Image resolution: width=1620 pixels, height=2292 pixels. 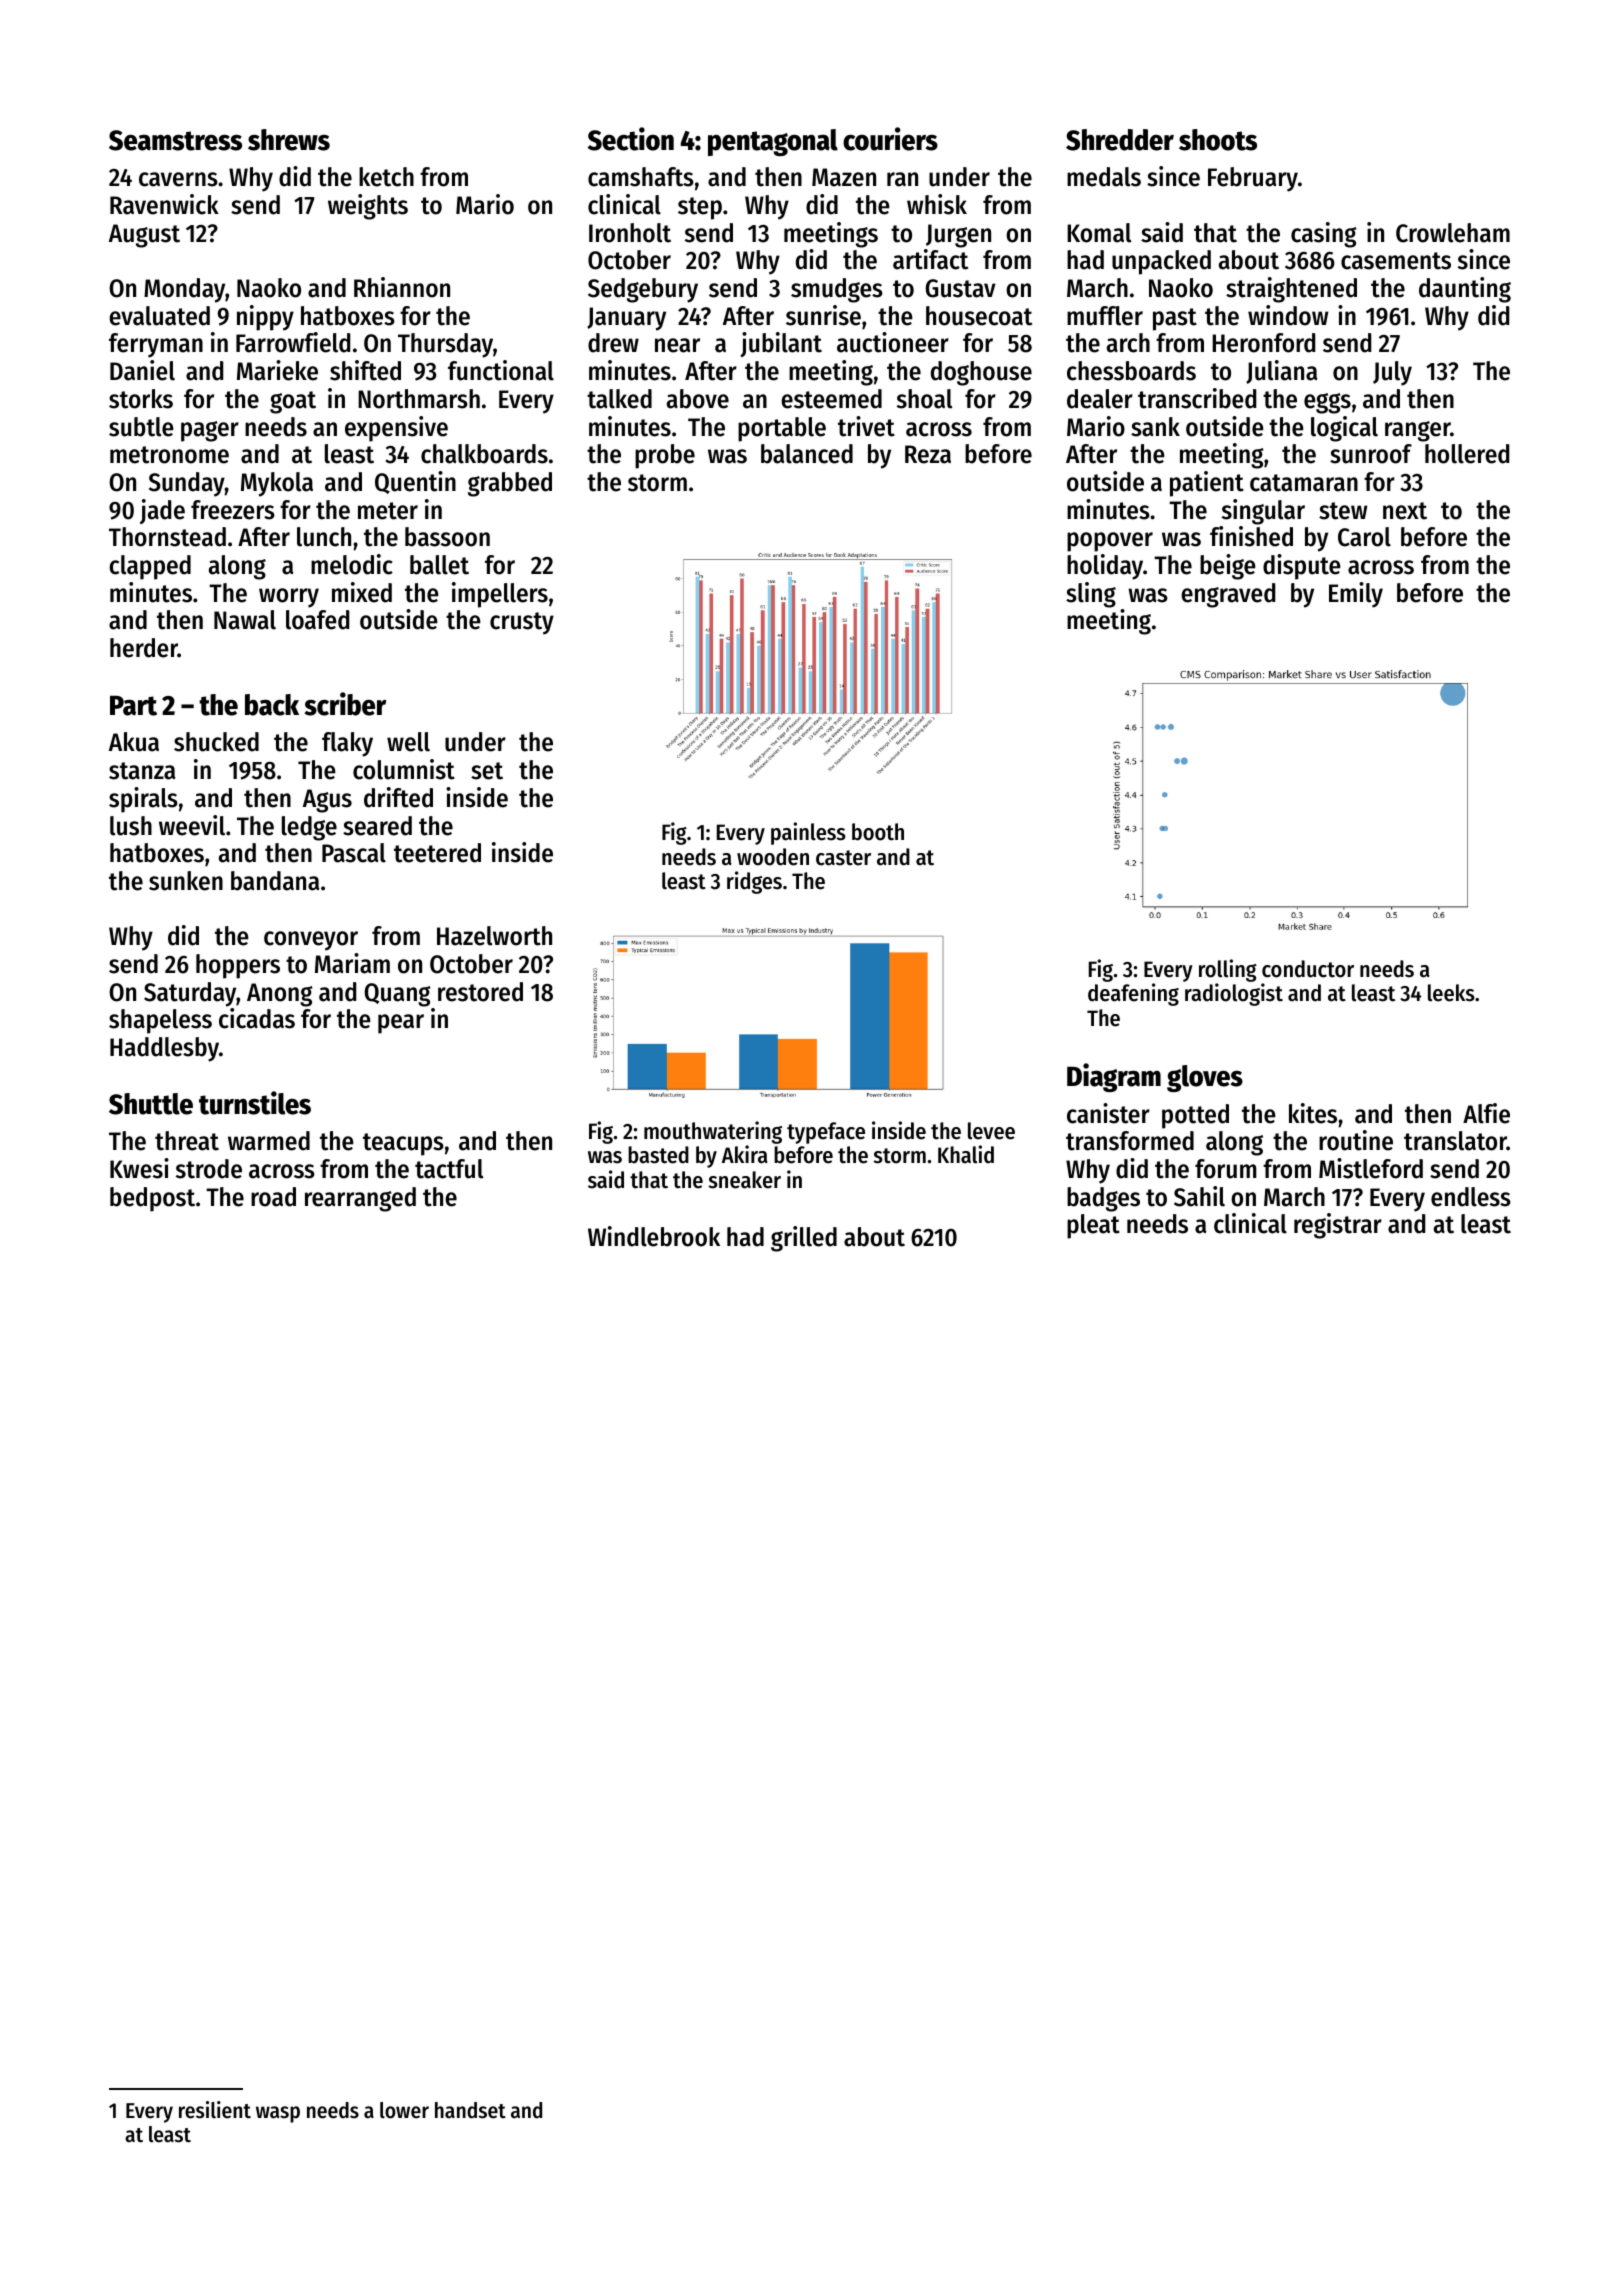 What do you see at coordinates (215, 2110) in the document?
I see `resilient` at bounding box center [215, 2110].
